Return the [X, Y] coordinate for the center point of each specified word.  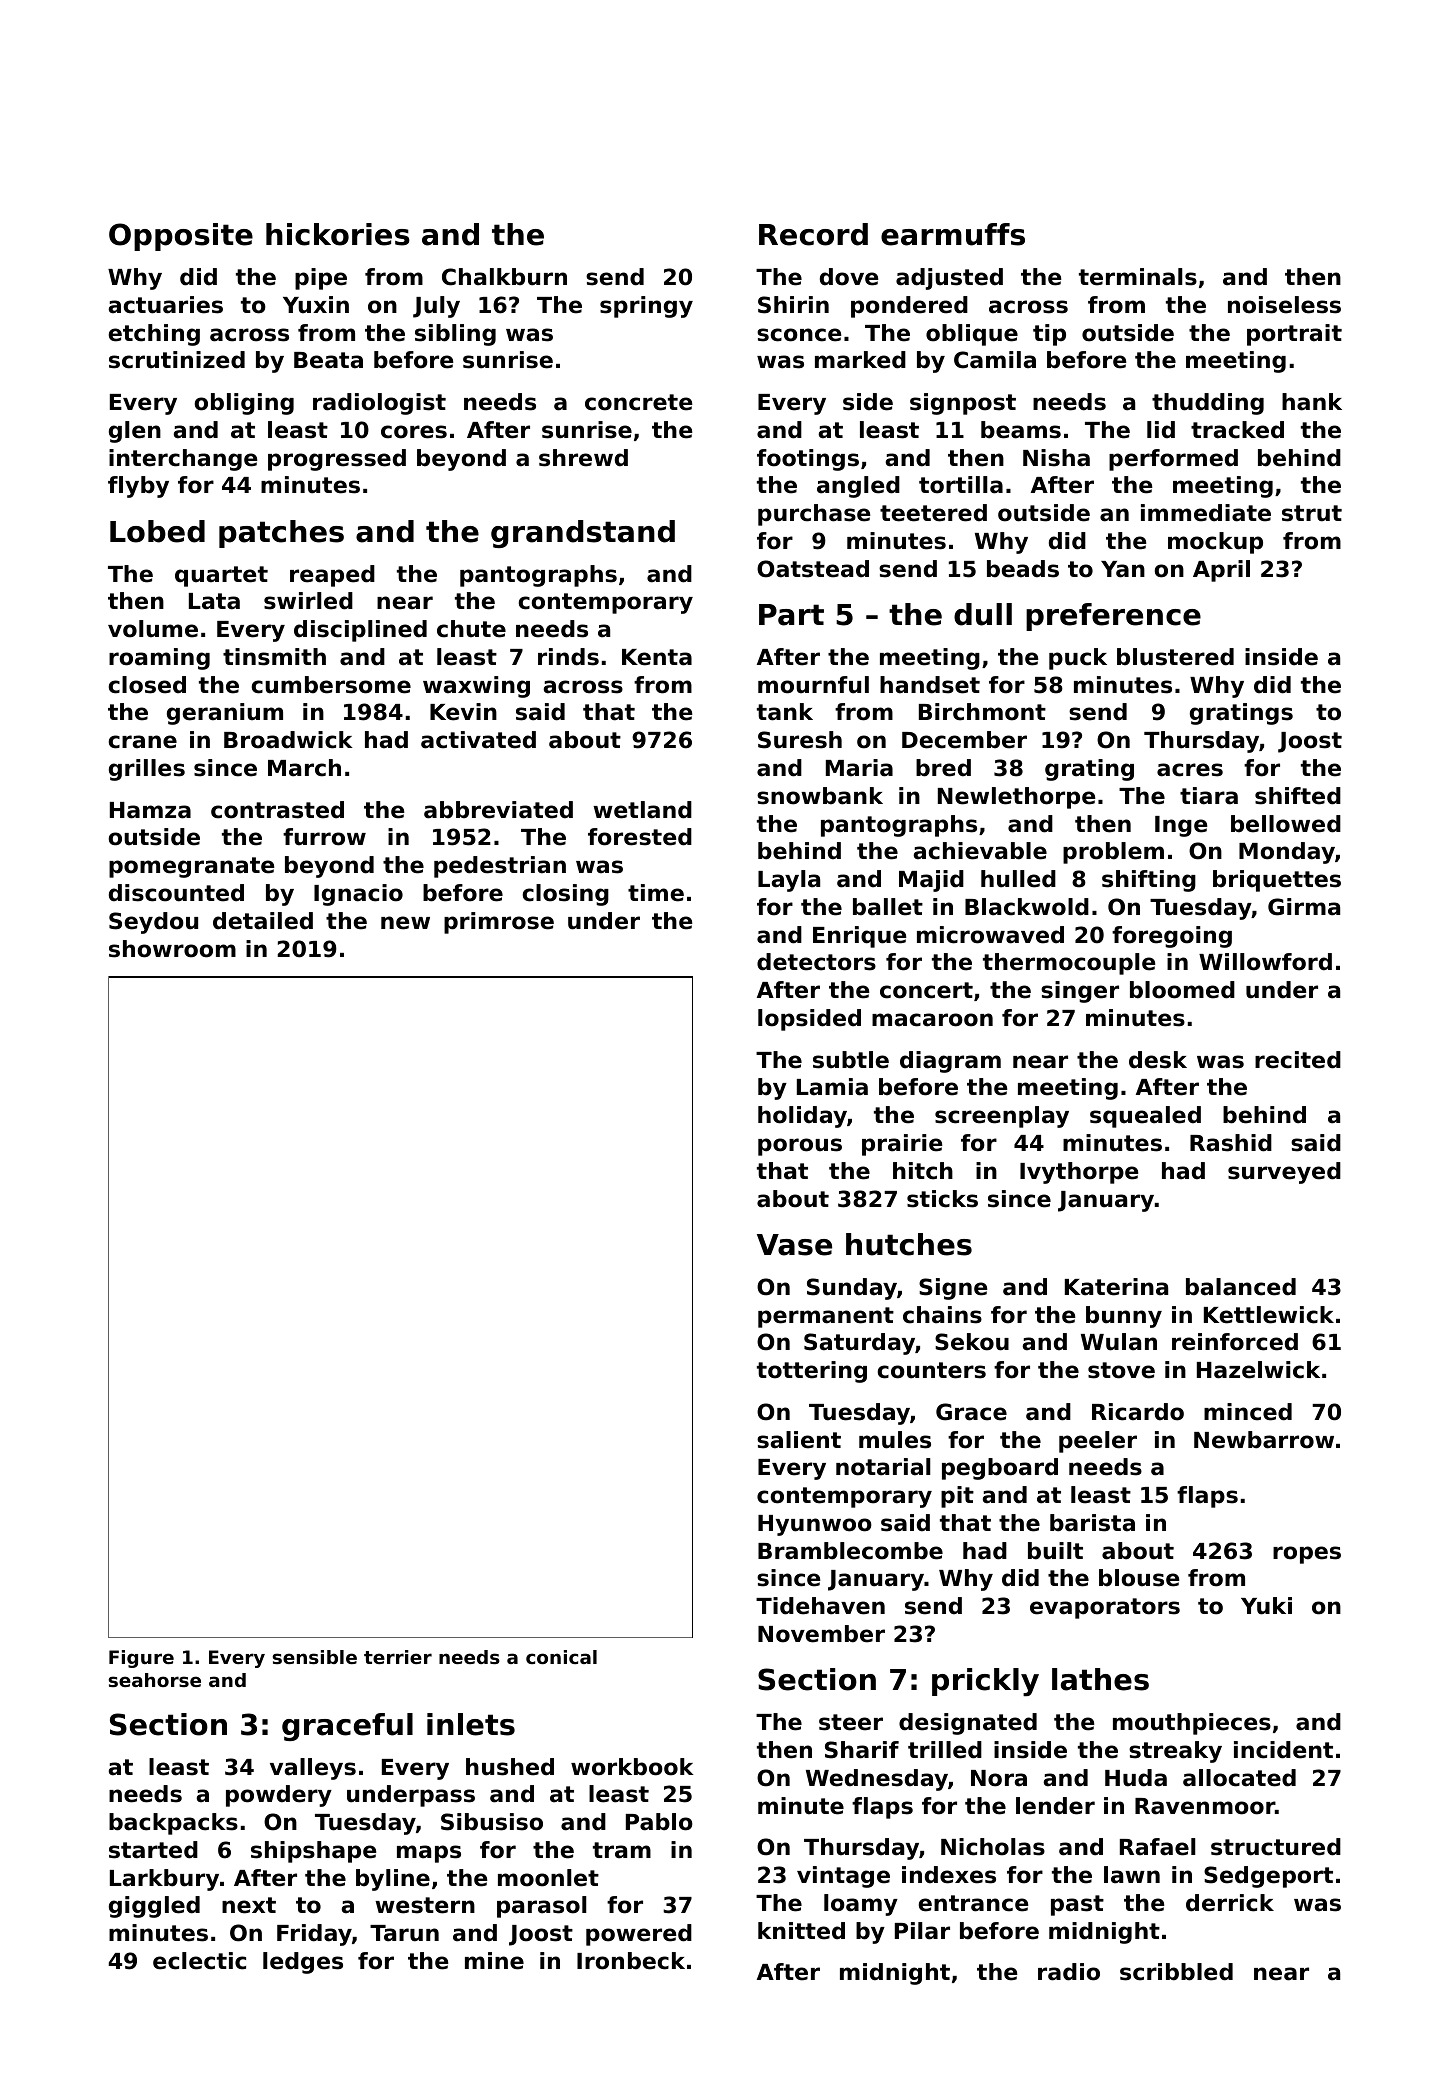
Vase [794, 1245]
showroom [172, 949]
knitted [801, 1931]
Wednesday [877, 1780]
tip [1049, 335]
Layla [789, 881]
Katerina [1116, 1287]
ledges [303, 1963]
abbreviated [498, 810]
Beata [328, 360]
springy [646, 307]
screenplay [1002, 1117]
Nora [999, 1778]
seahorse [154, 1680]
